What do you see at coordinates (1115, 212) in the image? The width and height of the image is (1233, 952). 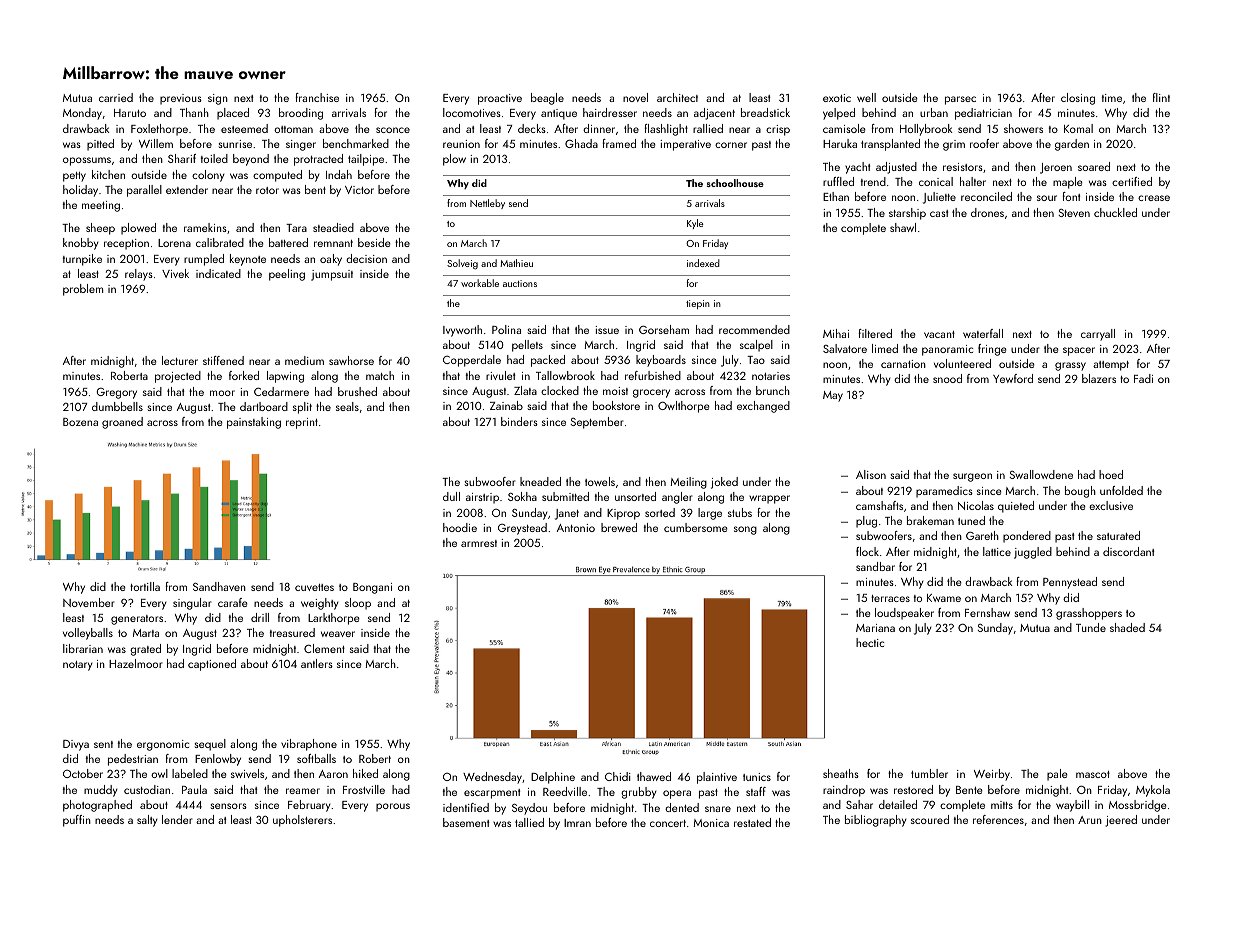 I see `chuckled` at bounding box center [1115, 212].
